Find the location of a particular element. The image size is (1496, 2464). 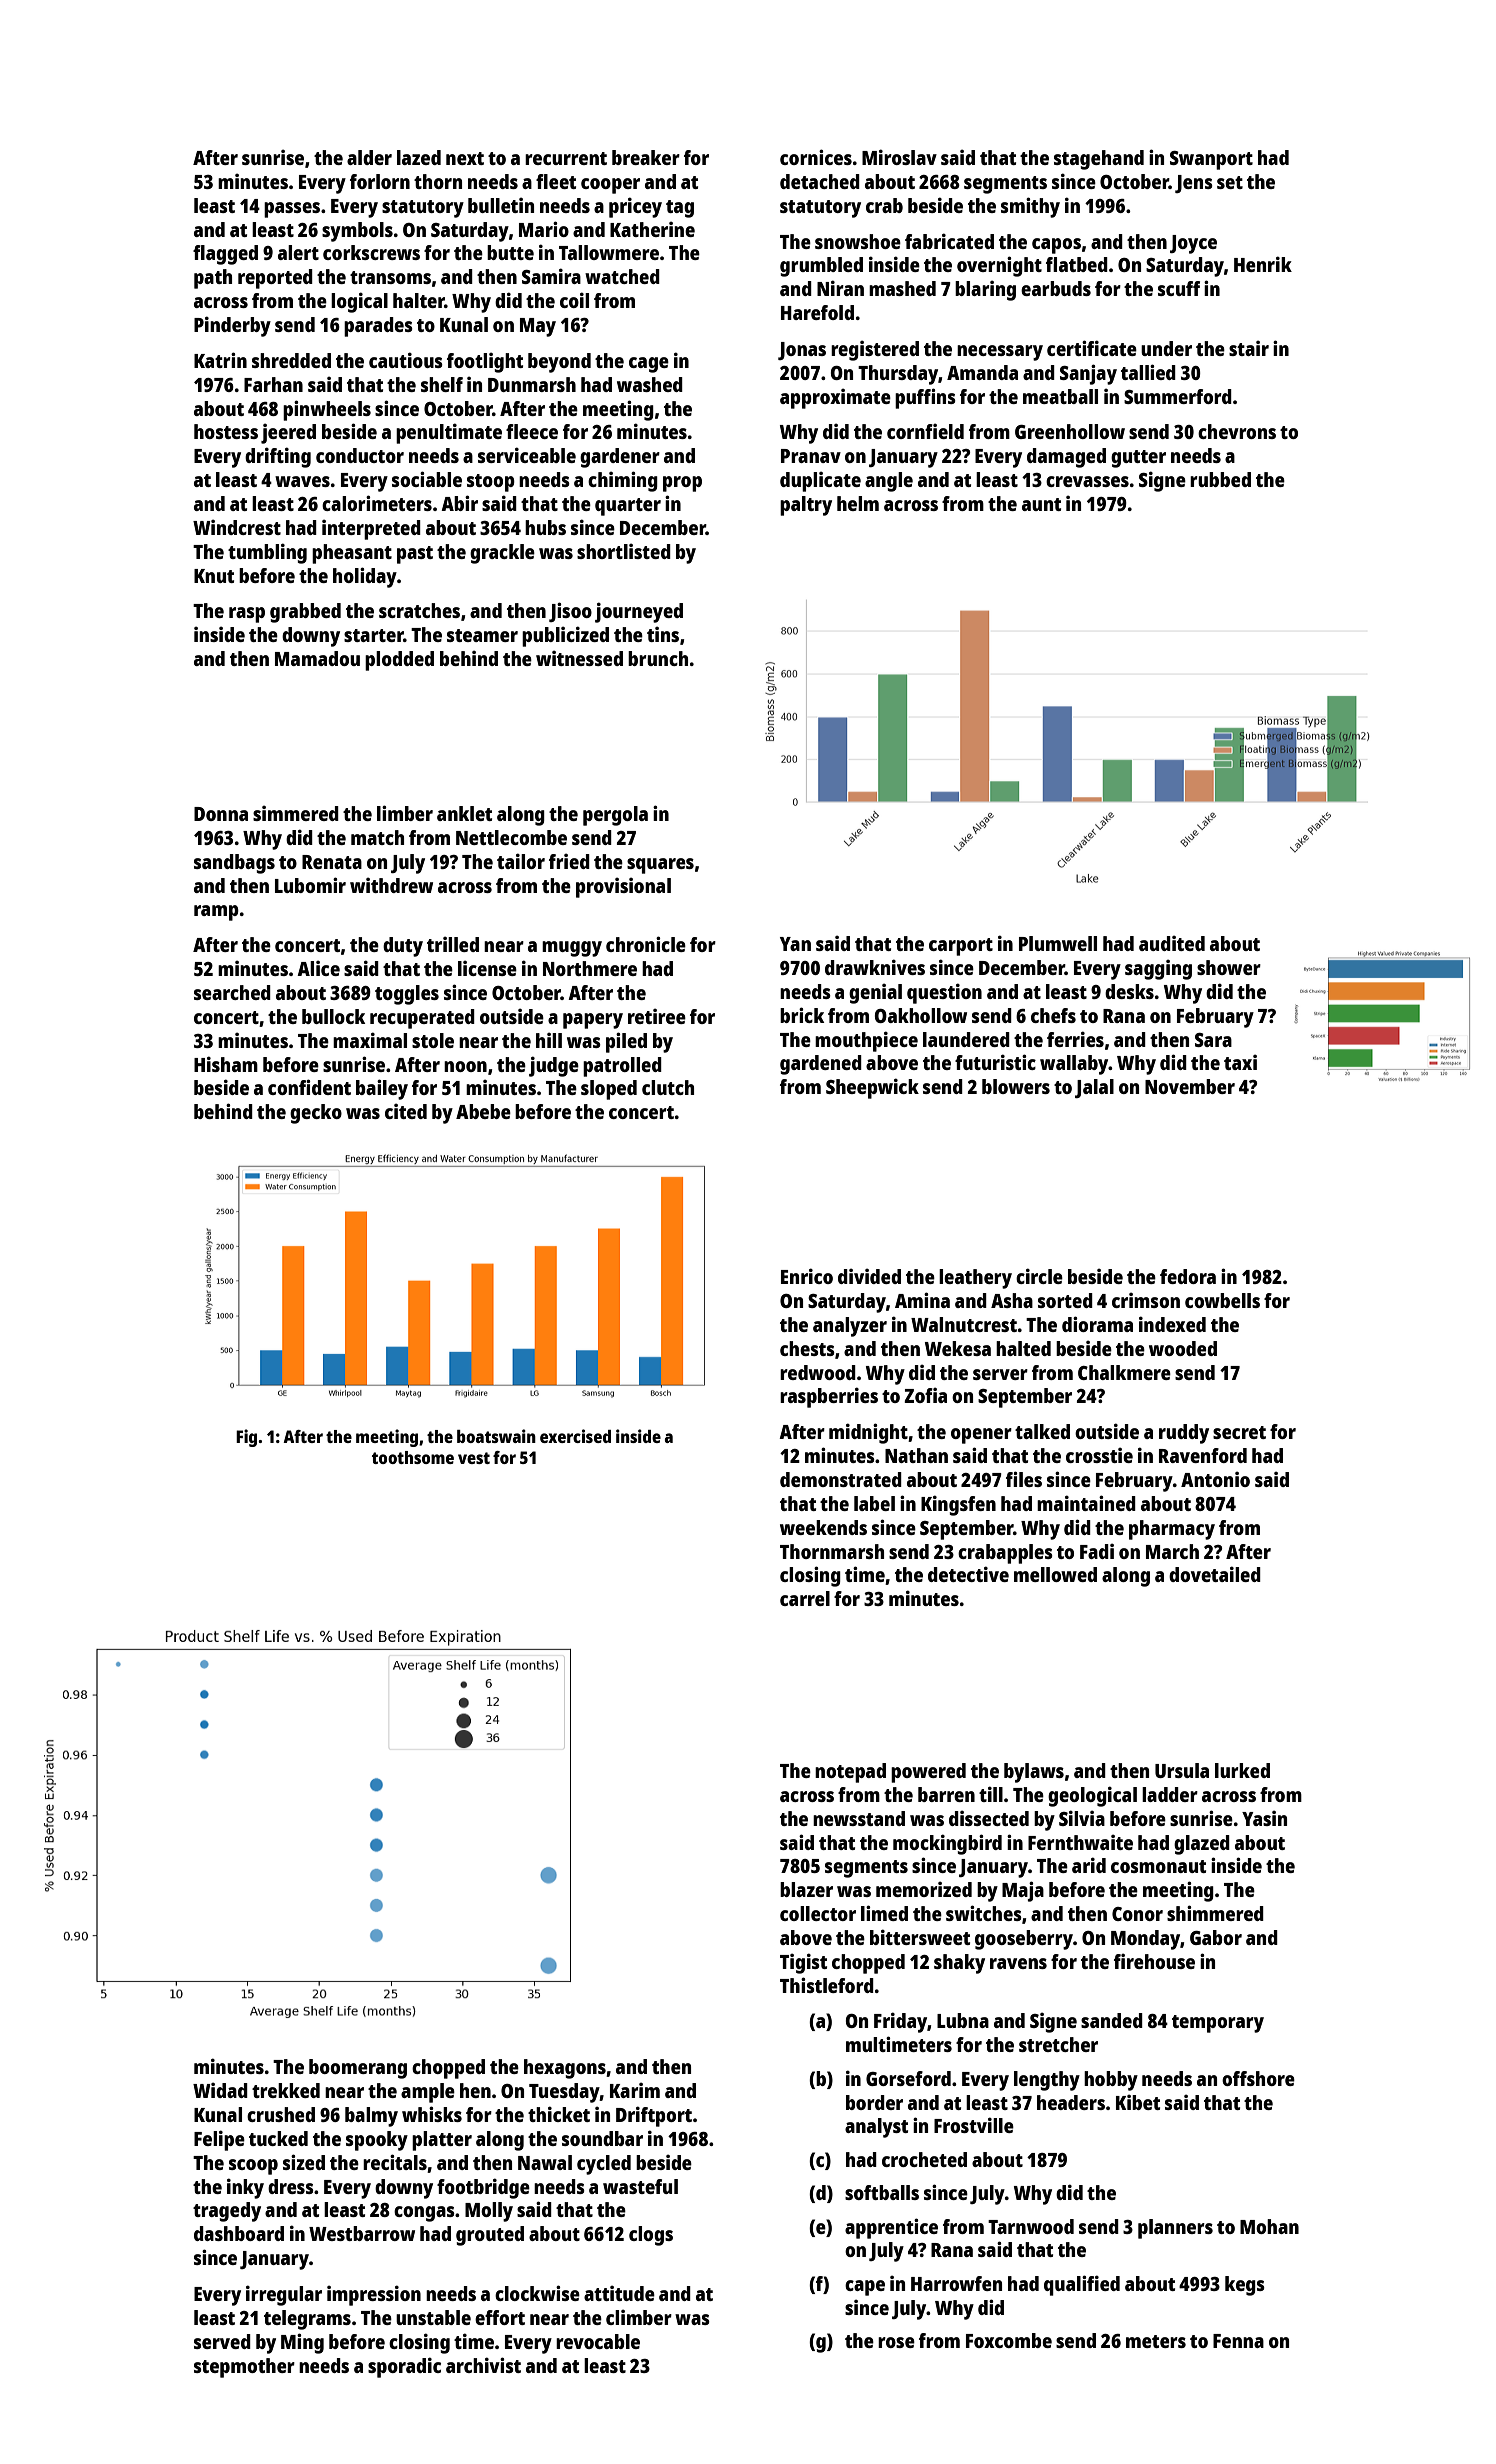

toothsome is located at coordinates (413, 1457).
